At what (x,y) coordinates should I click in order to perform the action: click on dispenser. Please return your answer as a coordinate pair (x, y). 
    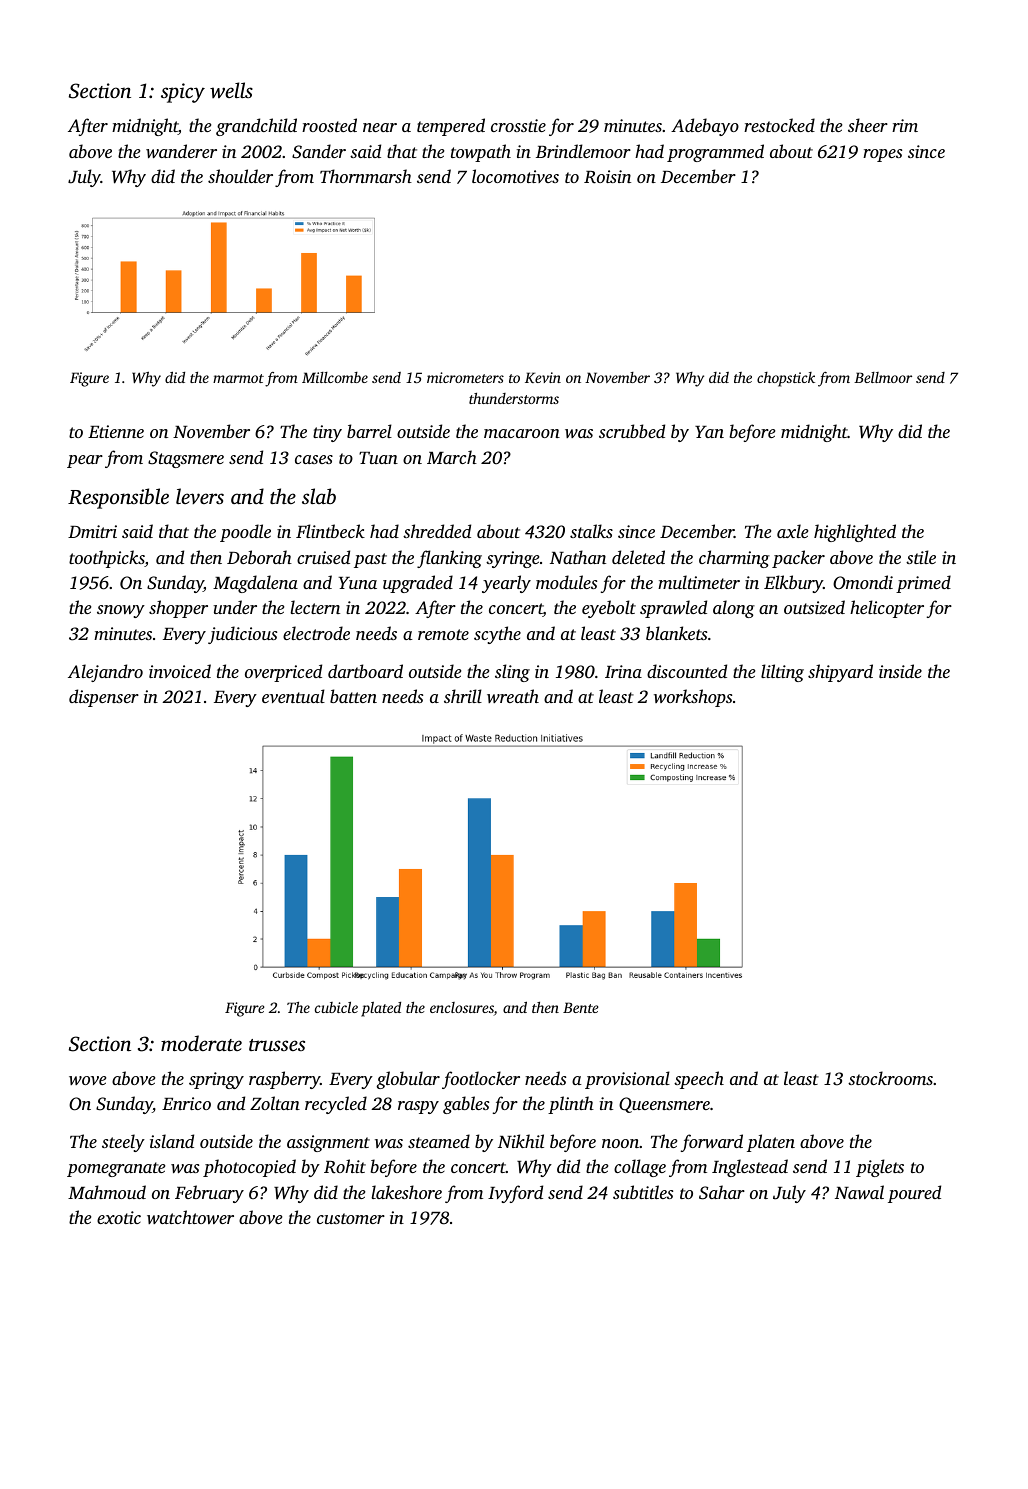
    Looking at the image, I should click on (104, 698).
